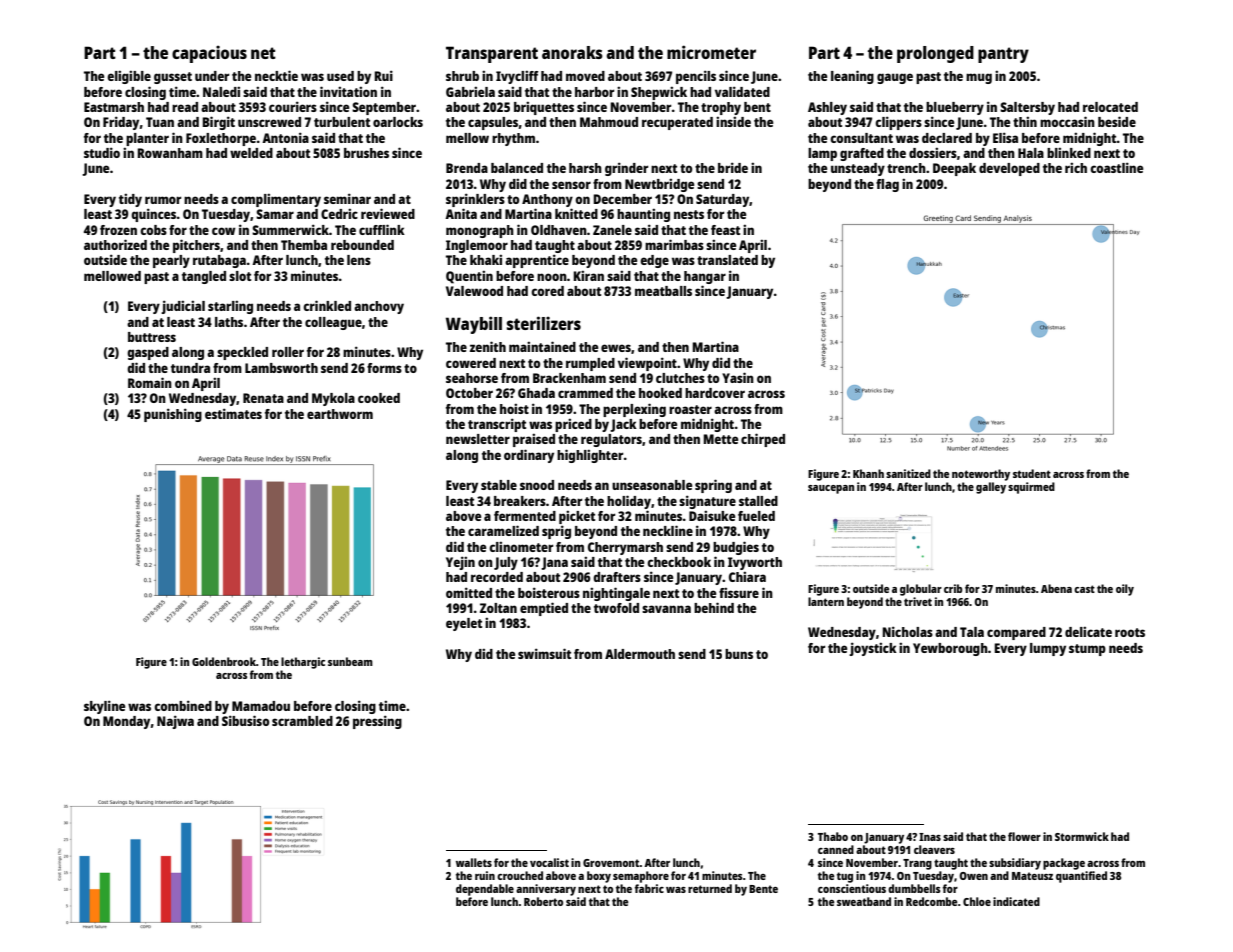 The width and height of the screenshot is (1233, 952). What do you see at coordinates (1024, 836) in the screenshot?
I see `flower` at bounding box center [1024, 836].
